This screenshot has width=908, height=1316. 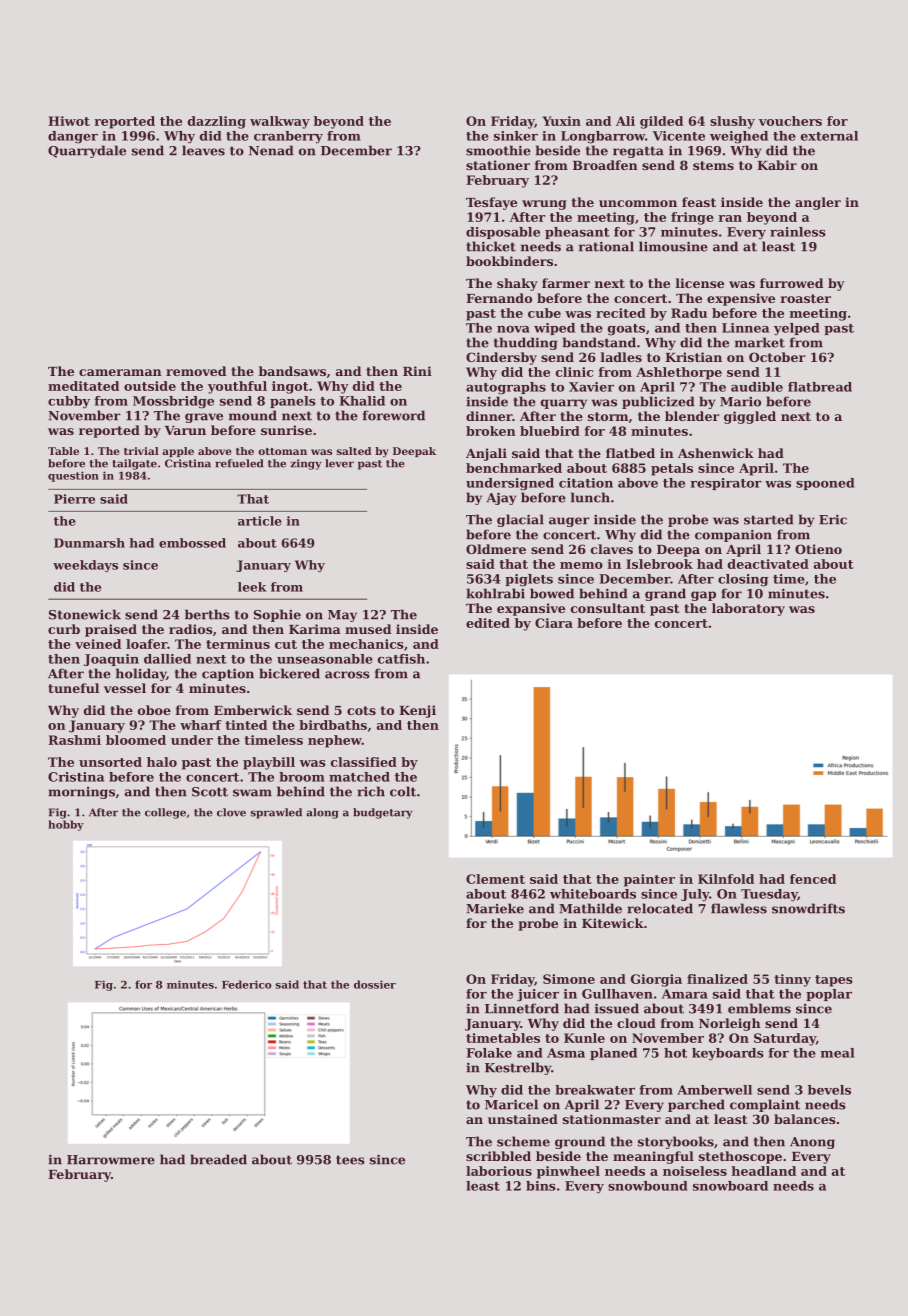 What do you see at coordinates (679, 373) in the screenshot?
I see `Ashlethorpe` at bounding box center [679, 373].
